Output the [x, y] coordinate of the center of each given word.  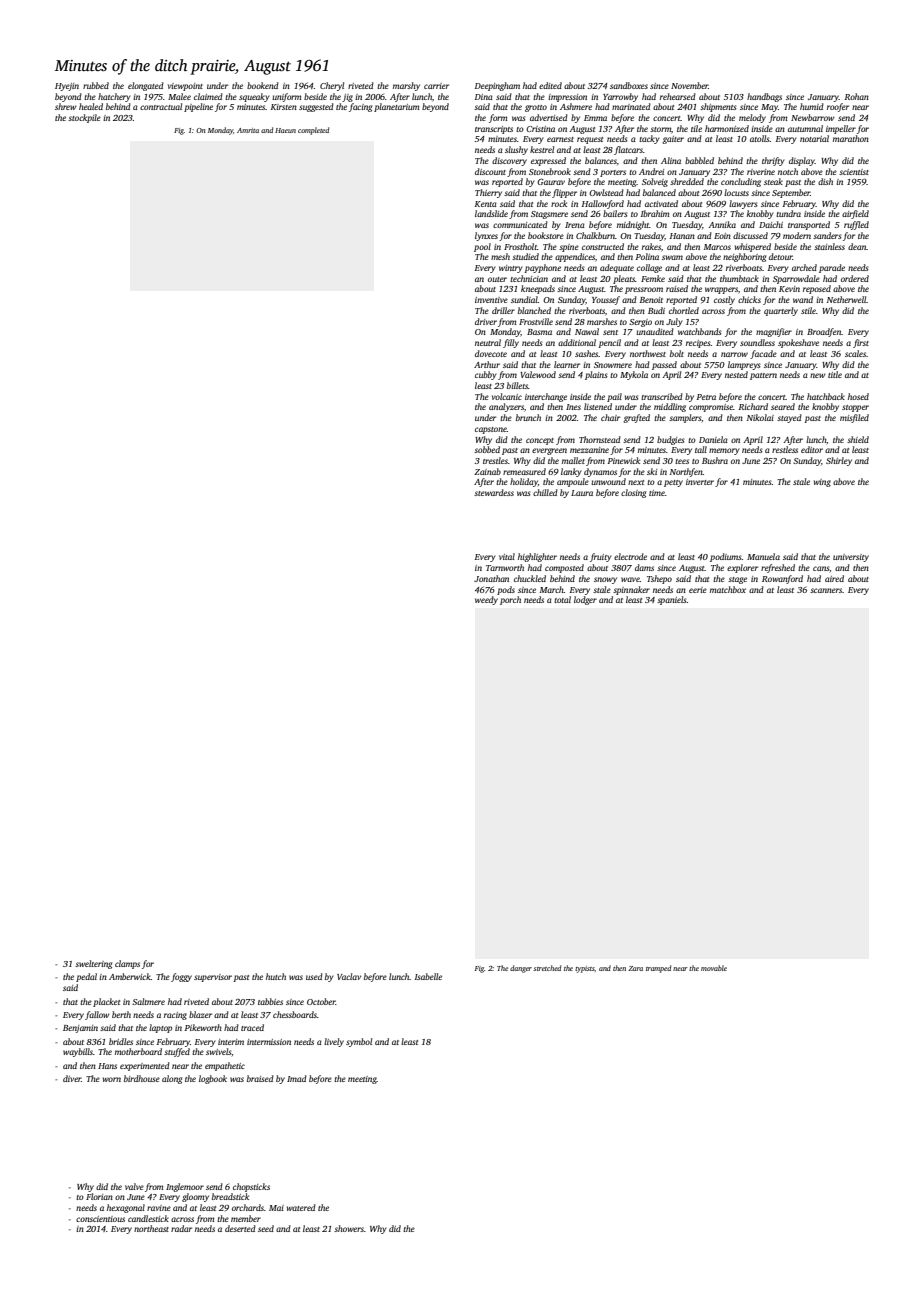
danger [521, 969]
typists [585, 969]
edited [550, 85]
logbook [213, 1079]
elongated [146, 86]
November [690, 85]
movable [714, 968]
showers [349, 1228]
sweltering [93, 964]
